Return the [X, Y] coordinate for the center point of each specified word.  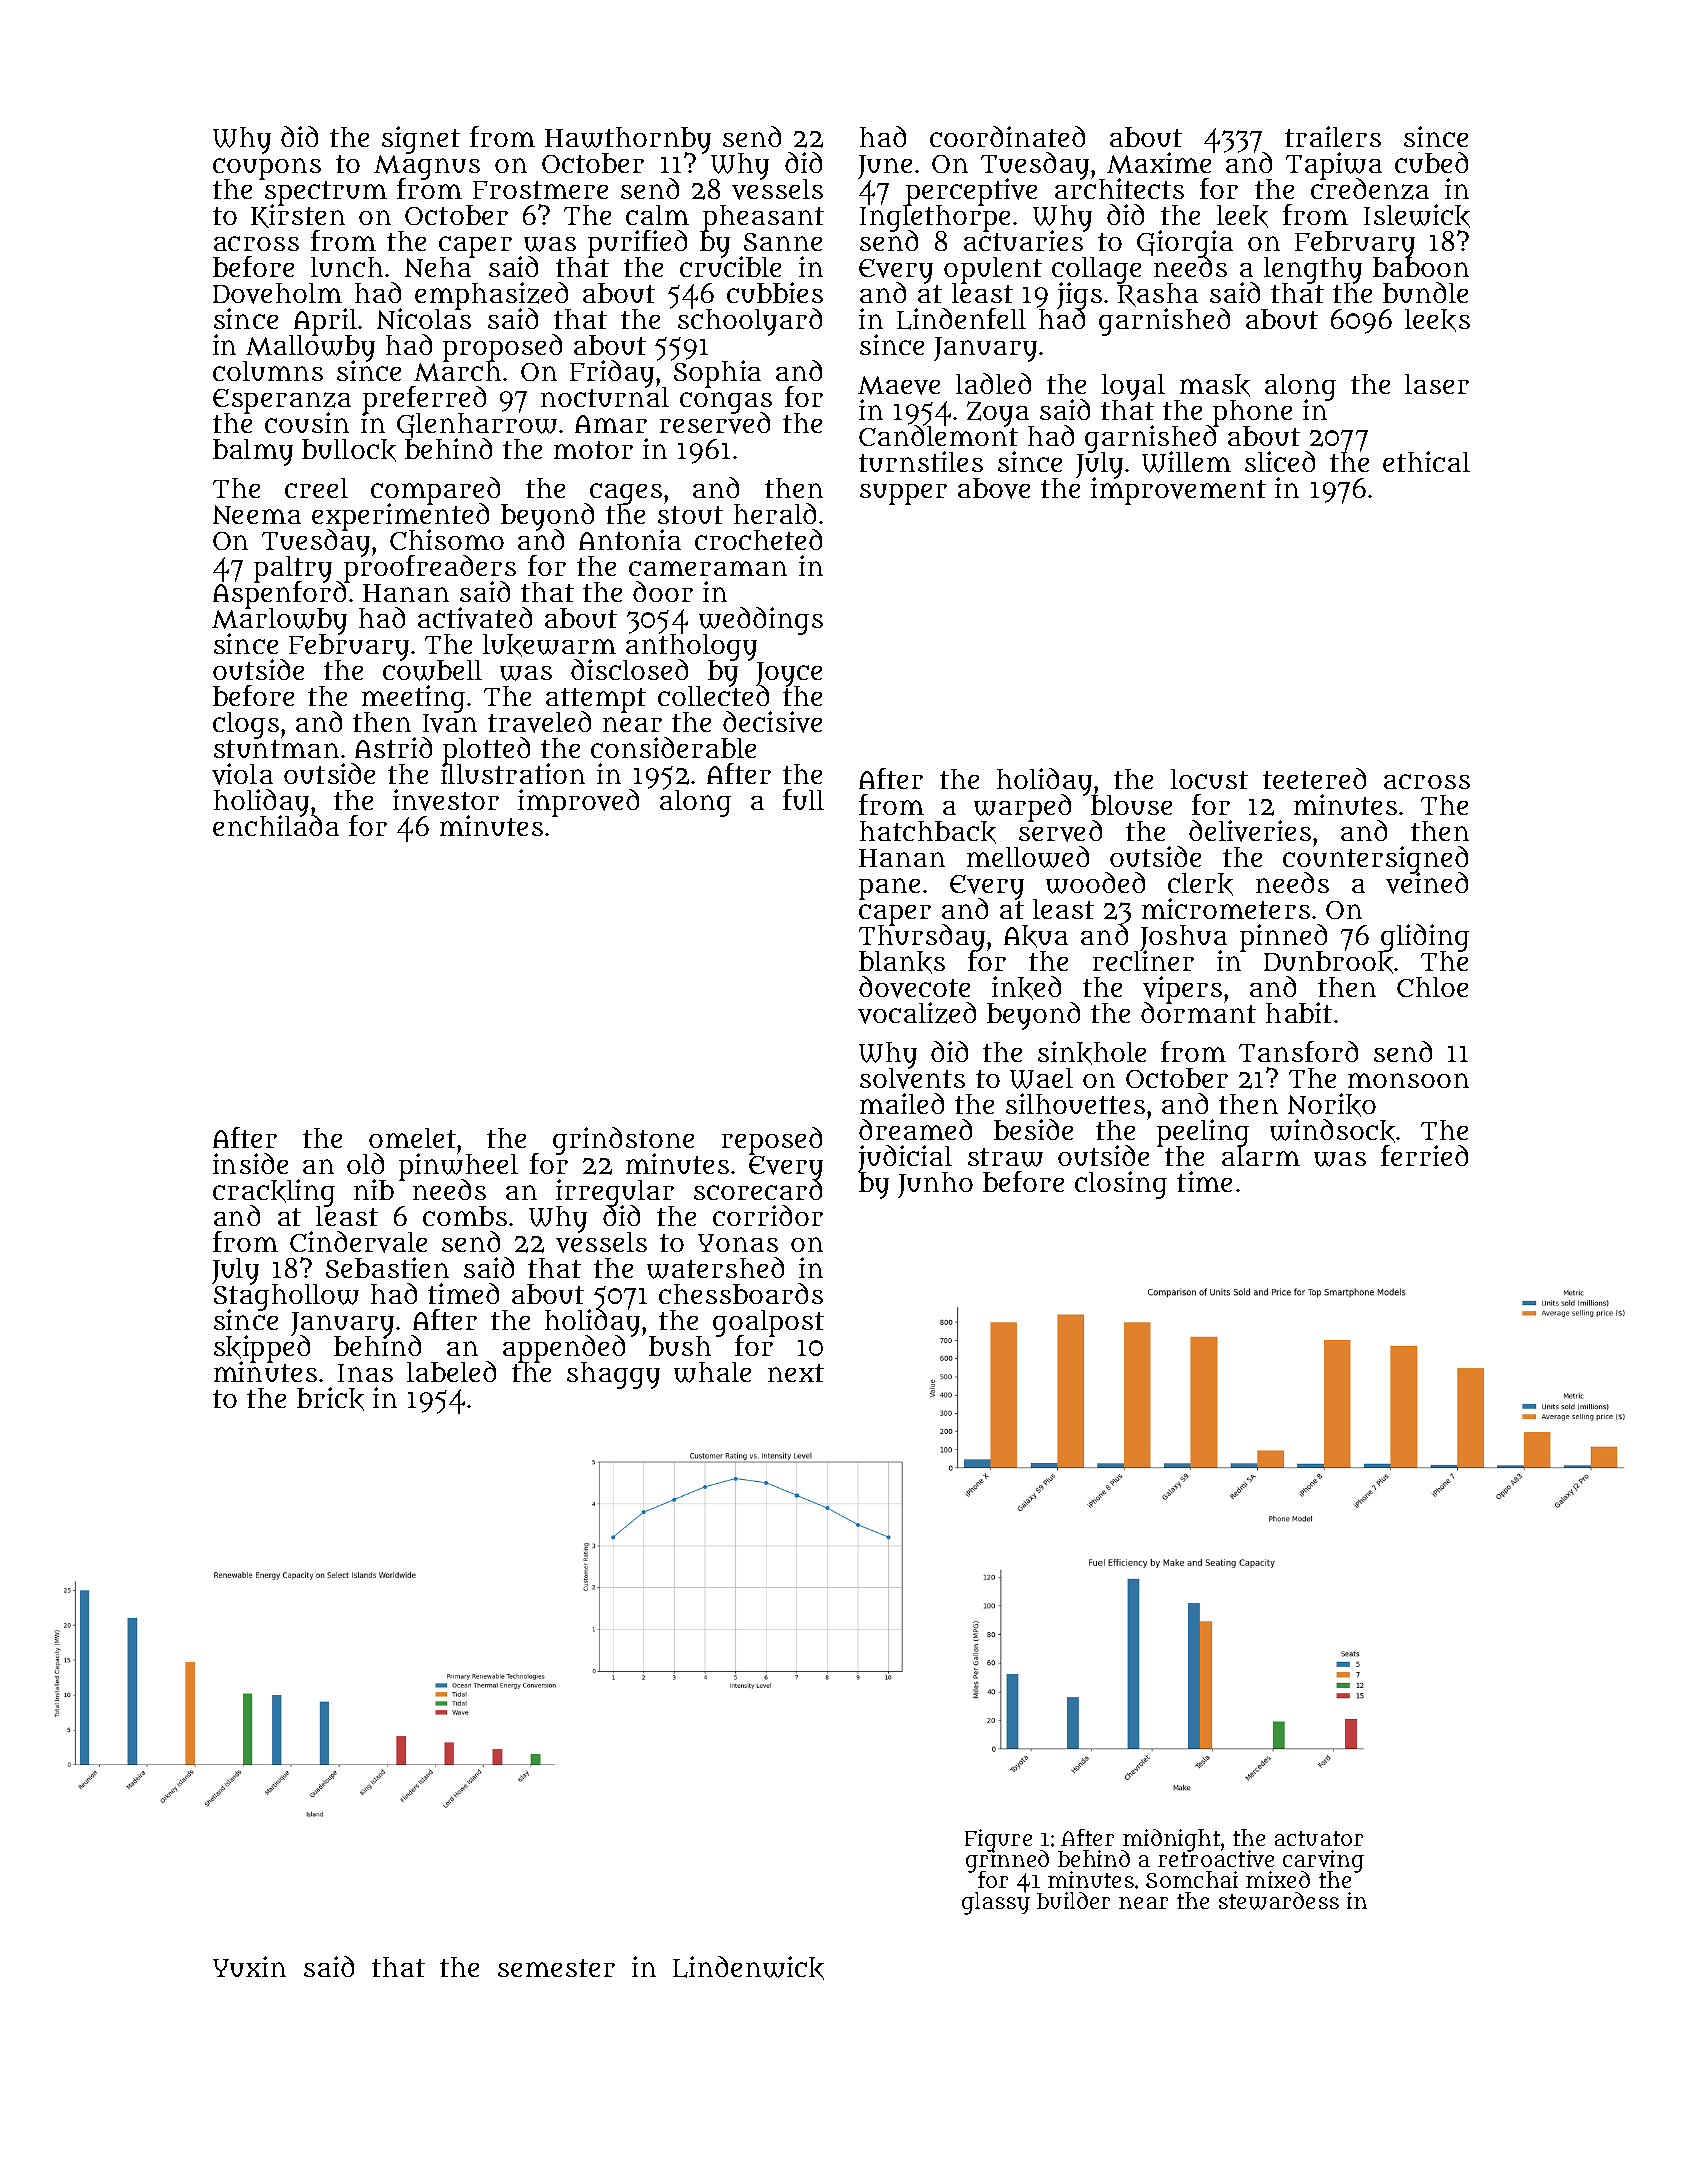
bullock [349, 450]
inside [250, 1163]
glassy [996, 1904]
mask [1215, 385]
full [803, 799]
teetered [1314, 778]
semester [556, 1968]
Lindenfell [961, 319]
